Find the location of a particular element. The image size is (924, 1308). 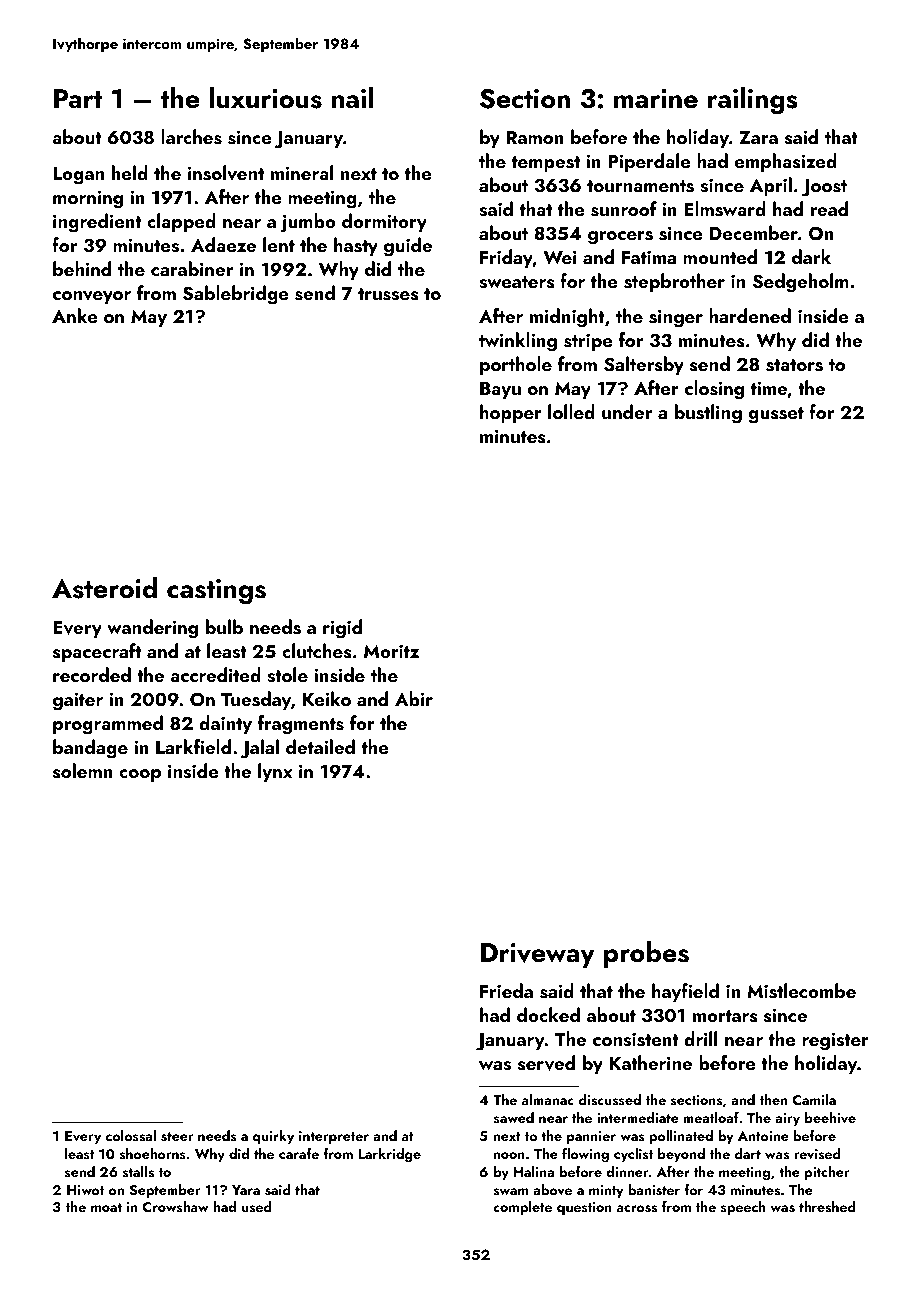

Anke is located at coordinates (75, 315).
